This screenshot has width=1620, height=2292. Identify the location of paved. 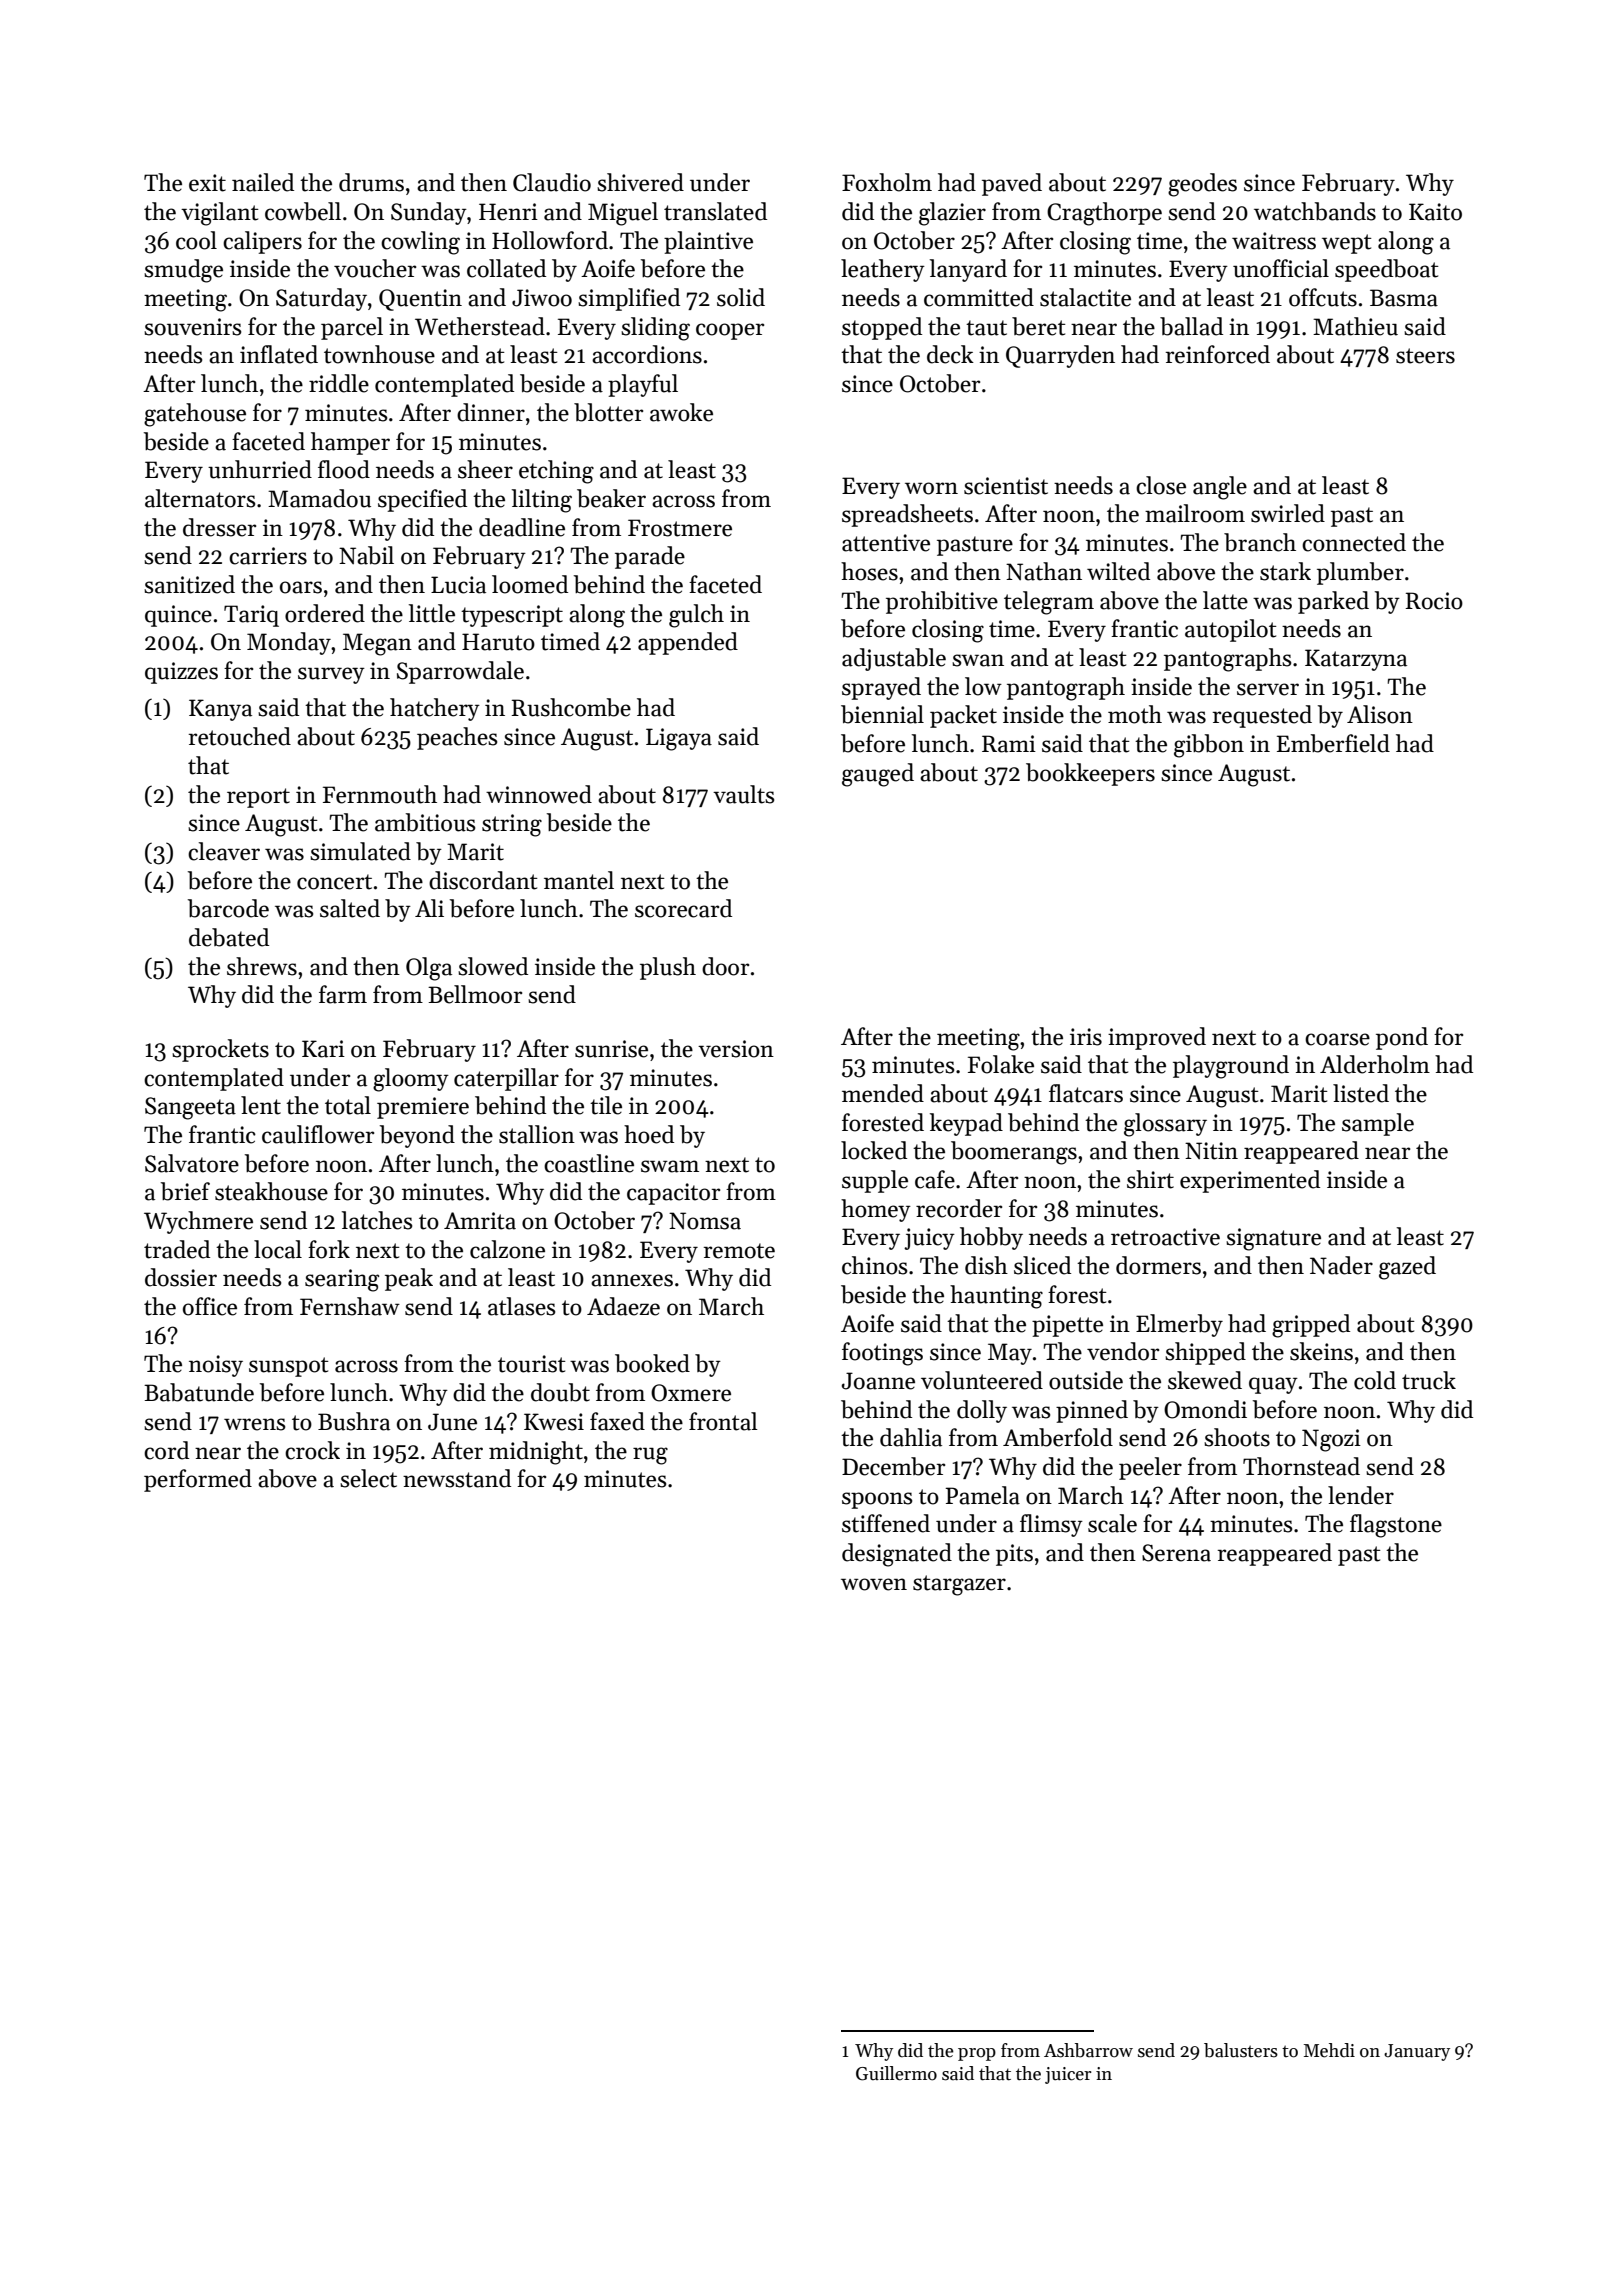
(1012, 184).
